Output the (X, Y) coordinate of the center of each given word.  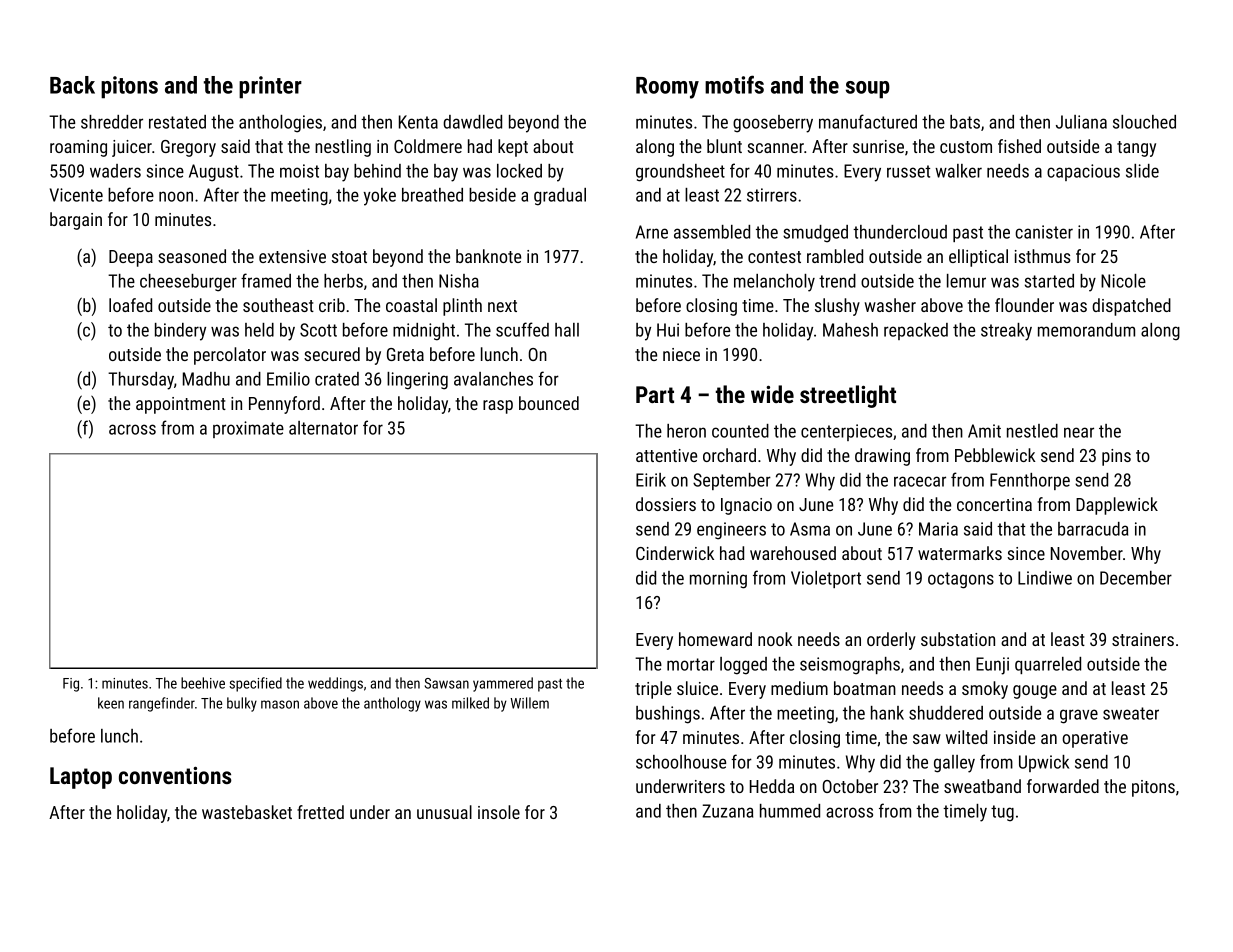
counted (740, 431)
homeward (715, 639)
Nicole (1123, 281)
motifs (734, 84)
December (1136, 578)
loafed (130, 305)
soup (868, 90)
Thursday (141, 381)
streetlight (848, 396)
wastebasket (247, 812)
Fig (71, 685)
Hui (668, 330)
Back (72, 85)
